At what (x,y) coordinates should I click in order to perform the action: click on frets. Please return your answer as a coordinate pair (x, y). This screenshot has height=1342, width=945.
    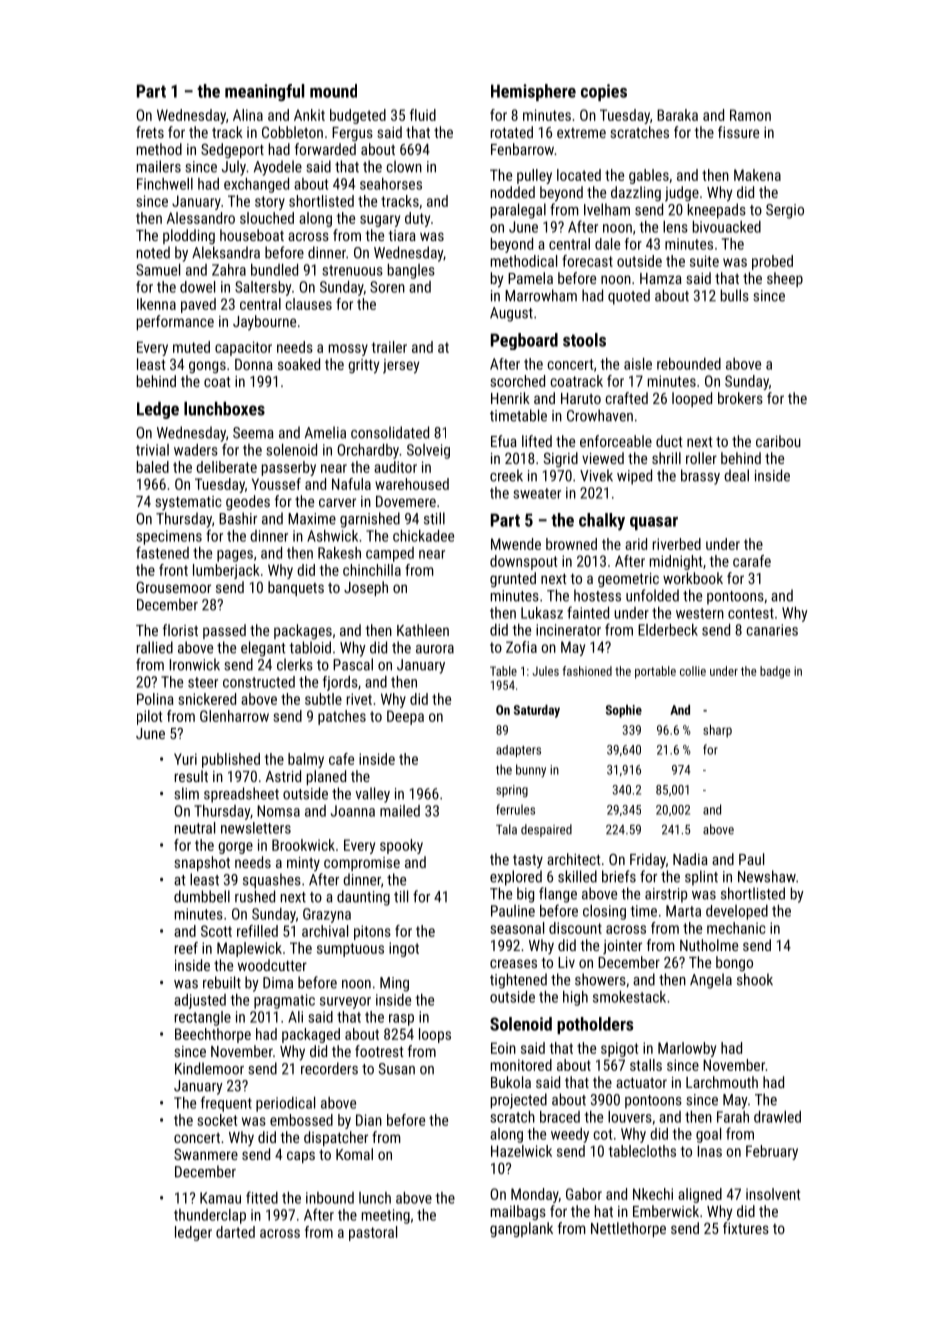
    Looking at the image, I should click on (150, 132).
